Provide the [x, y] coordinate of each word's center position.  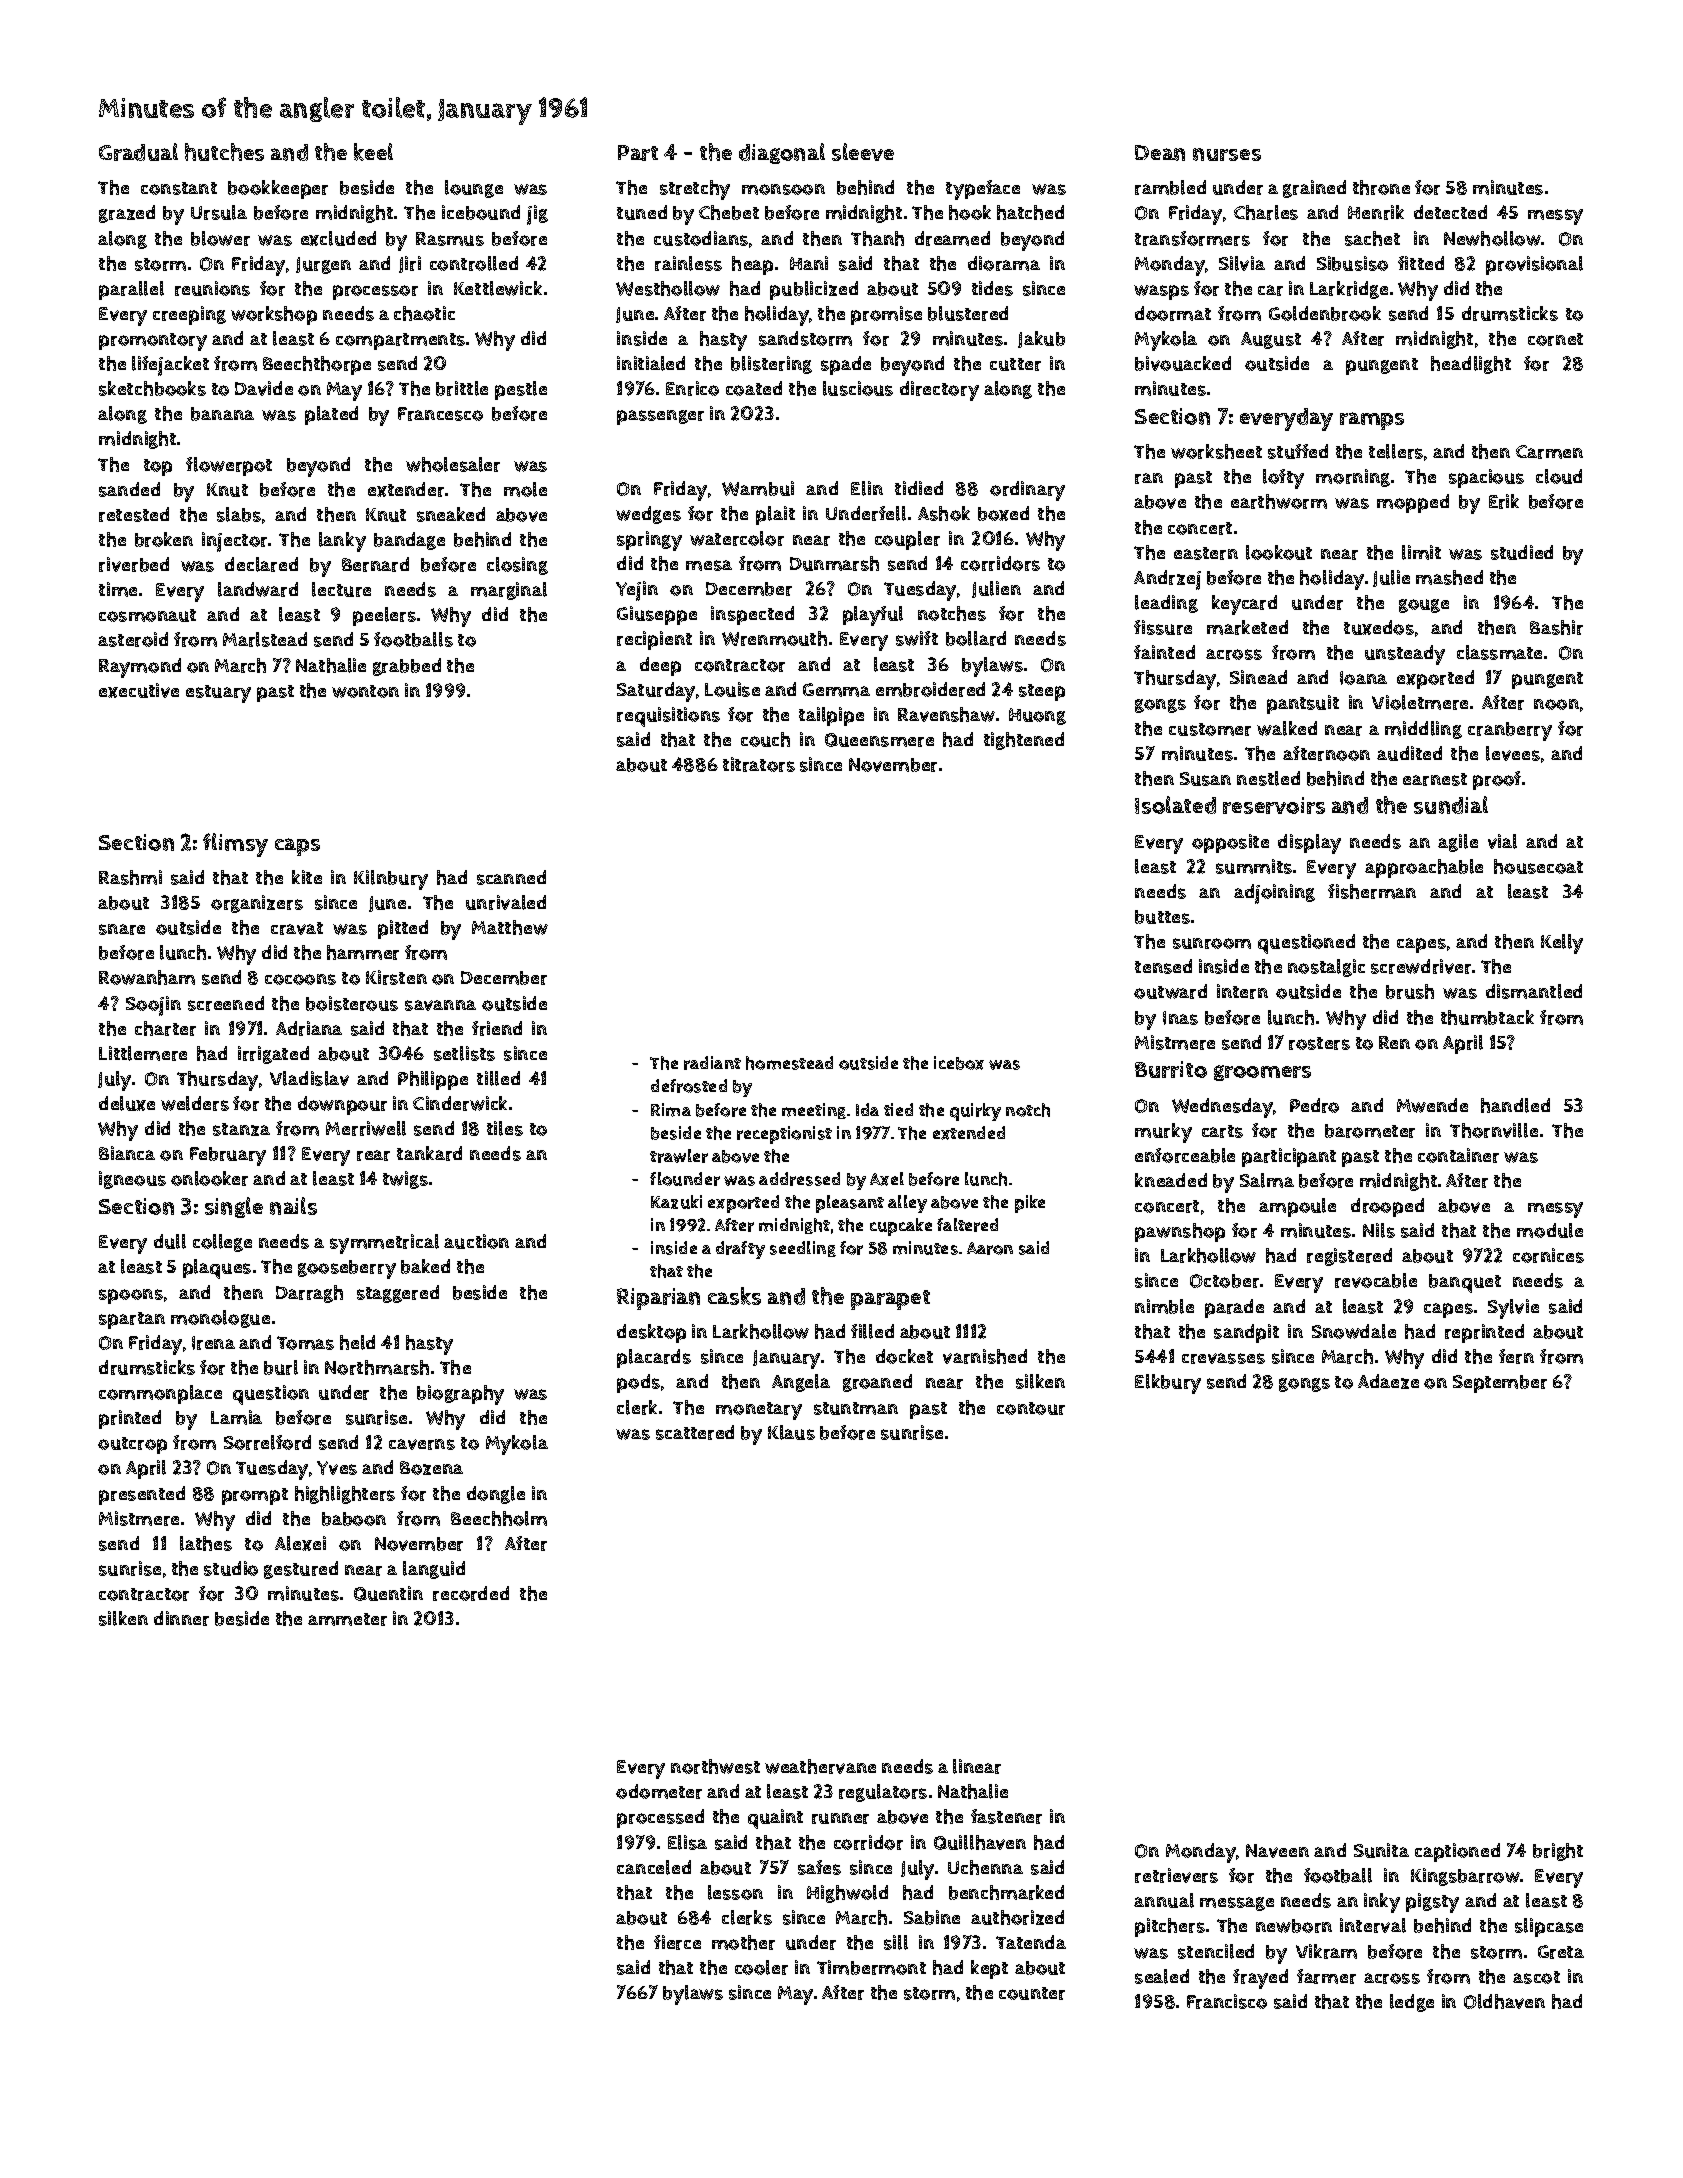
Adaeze [1388, 1381]
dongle [496, 1495]
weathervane [820, 1766]
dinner [181, 1618]
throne [1381, 187]
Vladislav [309, 1078]
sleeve [863, 152]
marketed [1247, 627]
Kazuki [676, 1202]
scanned [511, 877]
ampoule [1297, 1207]
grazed [127, 214]
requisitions [668, 717]
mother [743, 1942]
